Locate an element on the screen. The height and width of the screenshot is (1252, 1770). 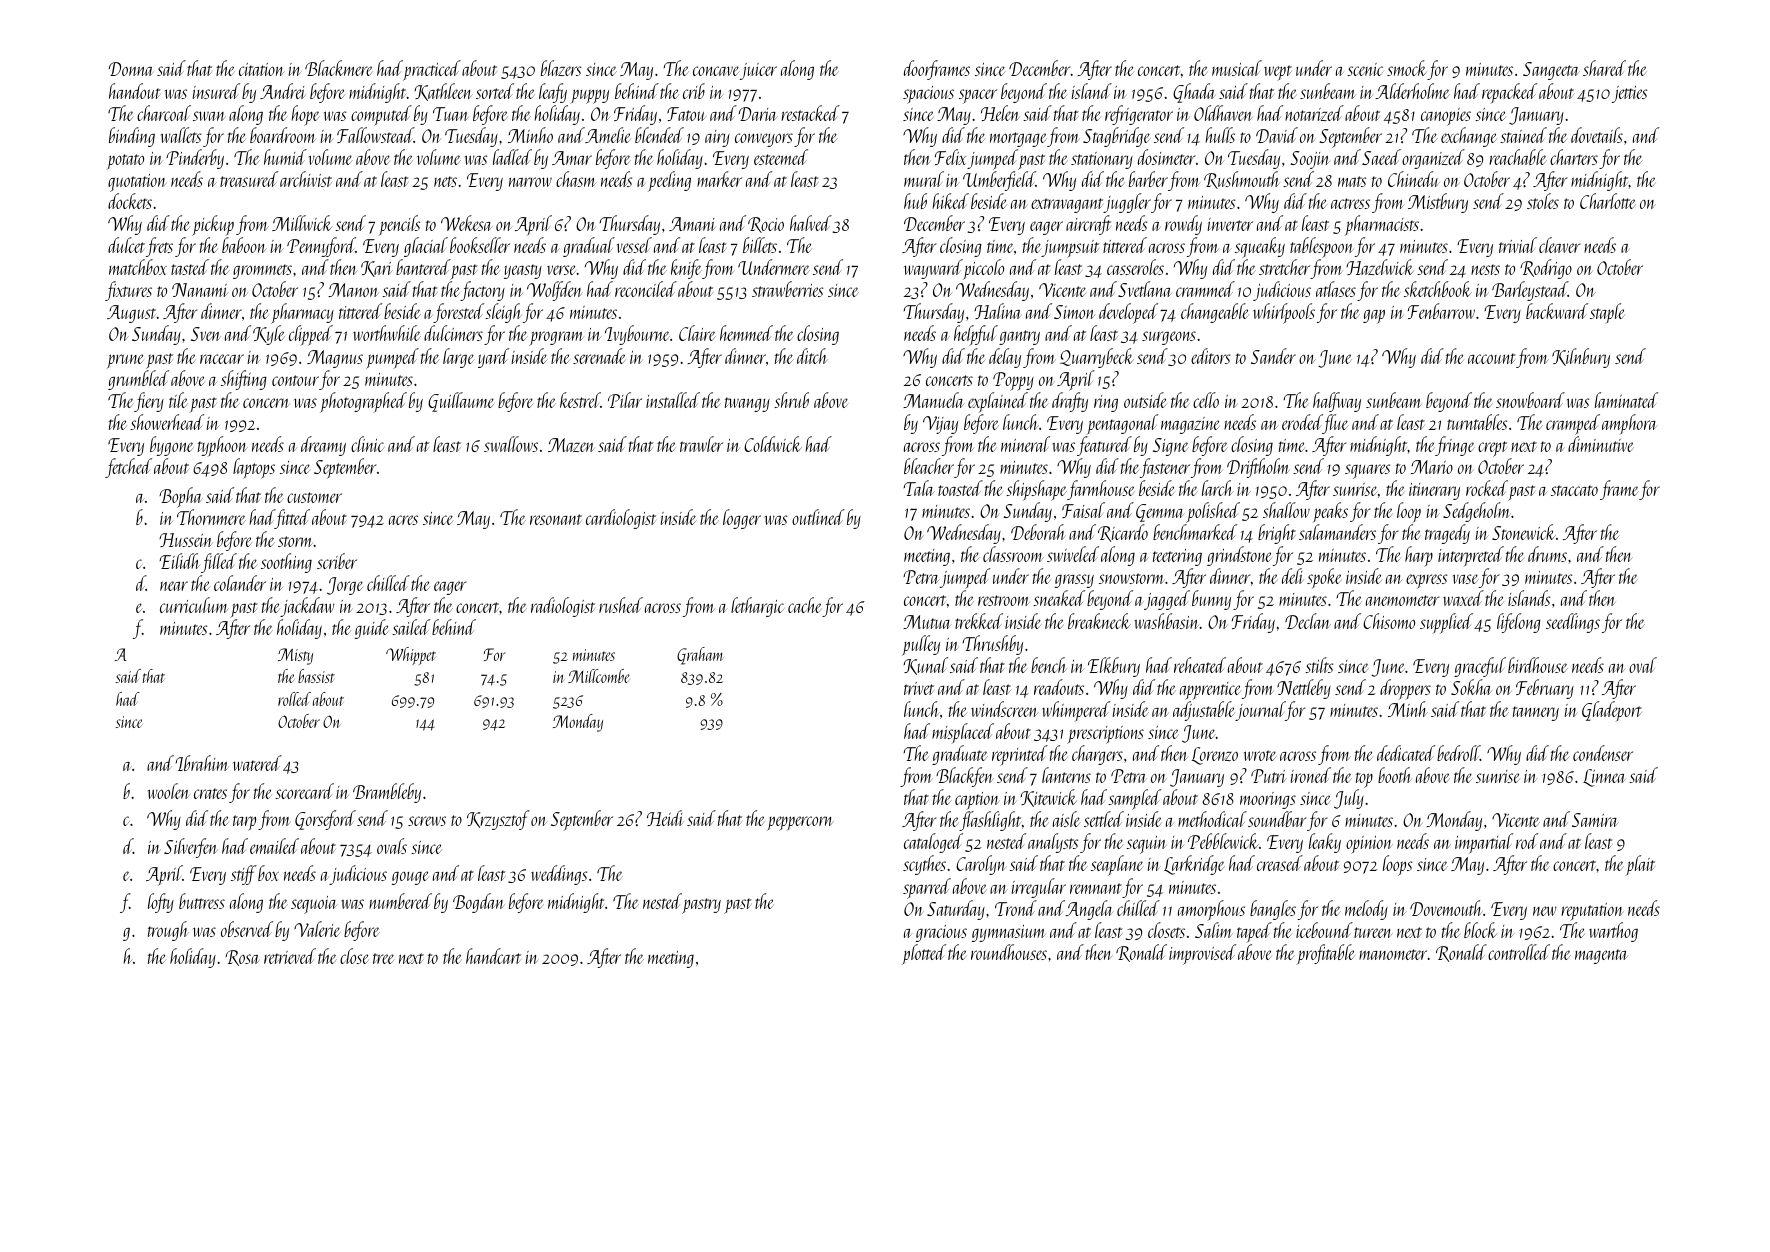
conveyors is located at coordinates (764, 140).
